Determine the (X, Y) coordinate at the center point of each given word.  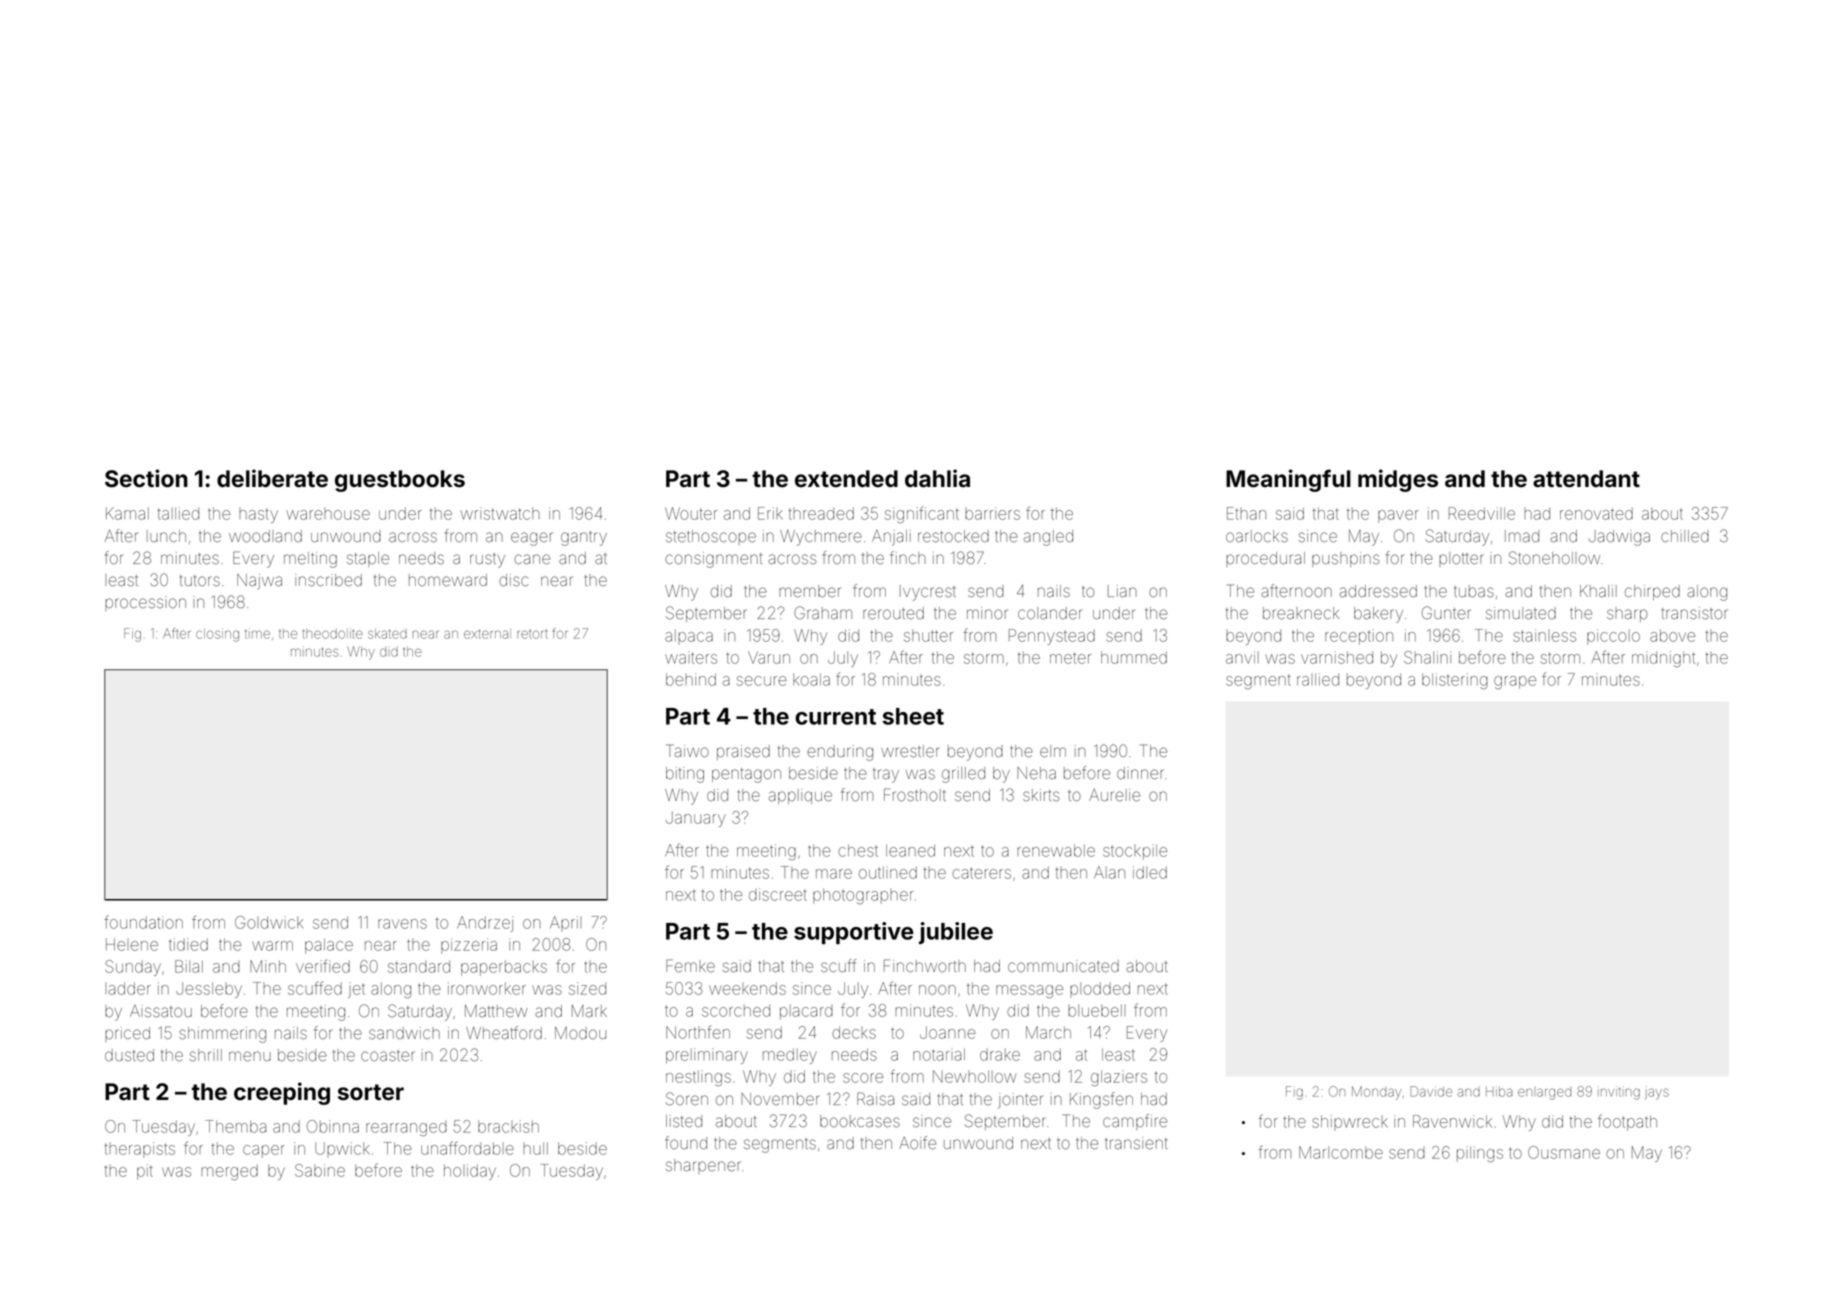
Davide (1431, 1091)
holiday (470, 1172)
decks (854, 1032)
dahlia (937, 478)
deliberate (272, 478)
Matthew (496, 1011)
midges (1398, 480)
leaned (910, 850)
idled (1150, 872)
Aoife (917, 1142)
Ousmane (1564, 1152)
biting (685, 775)
